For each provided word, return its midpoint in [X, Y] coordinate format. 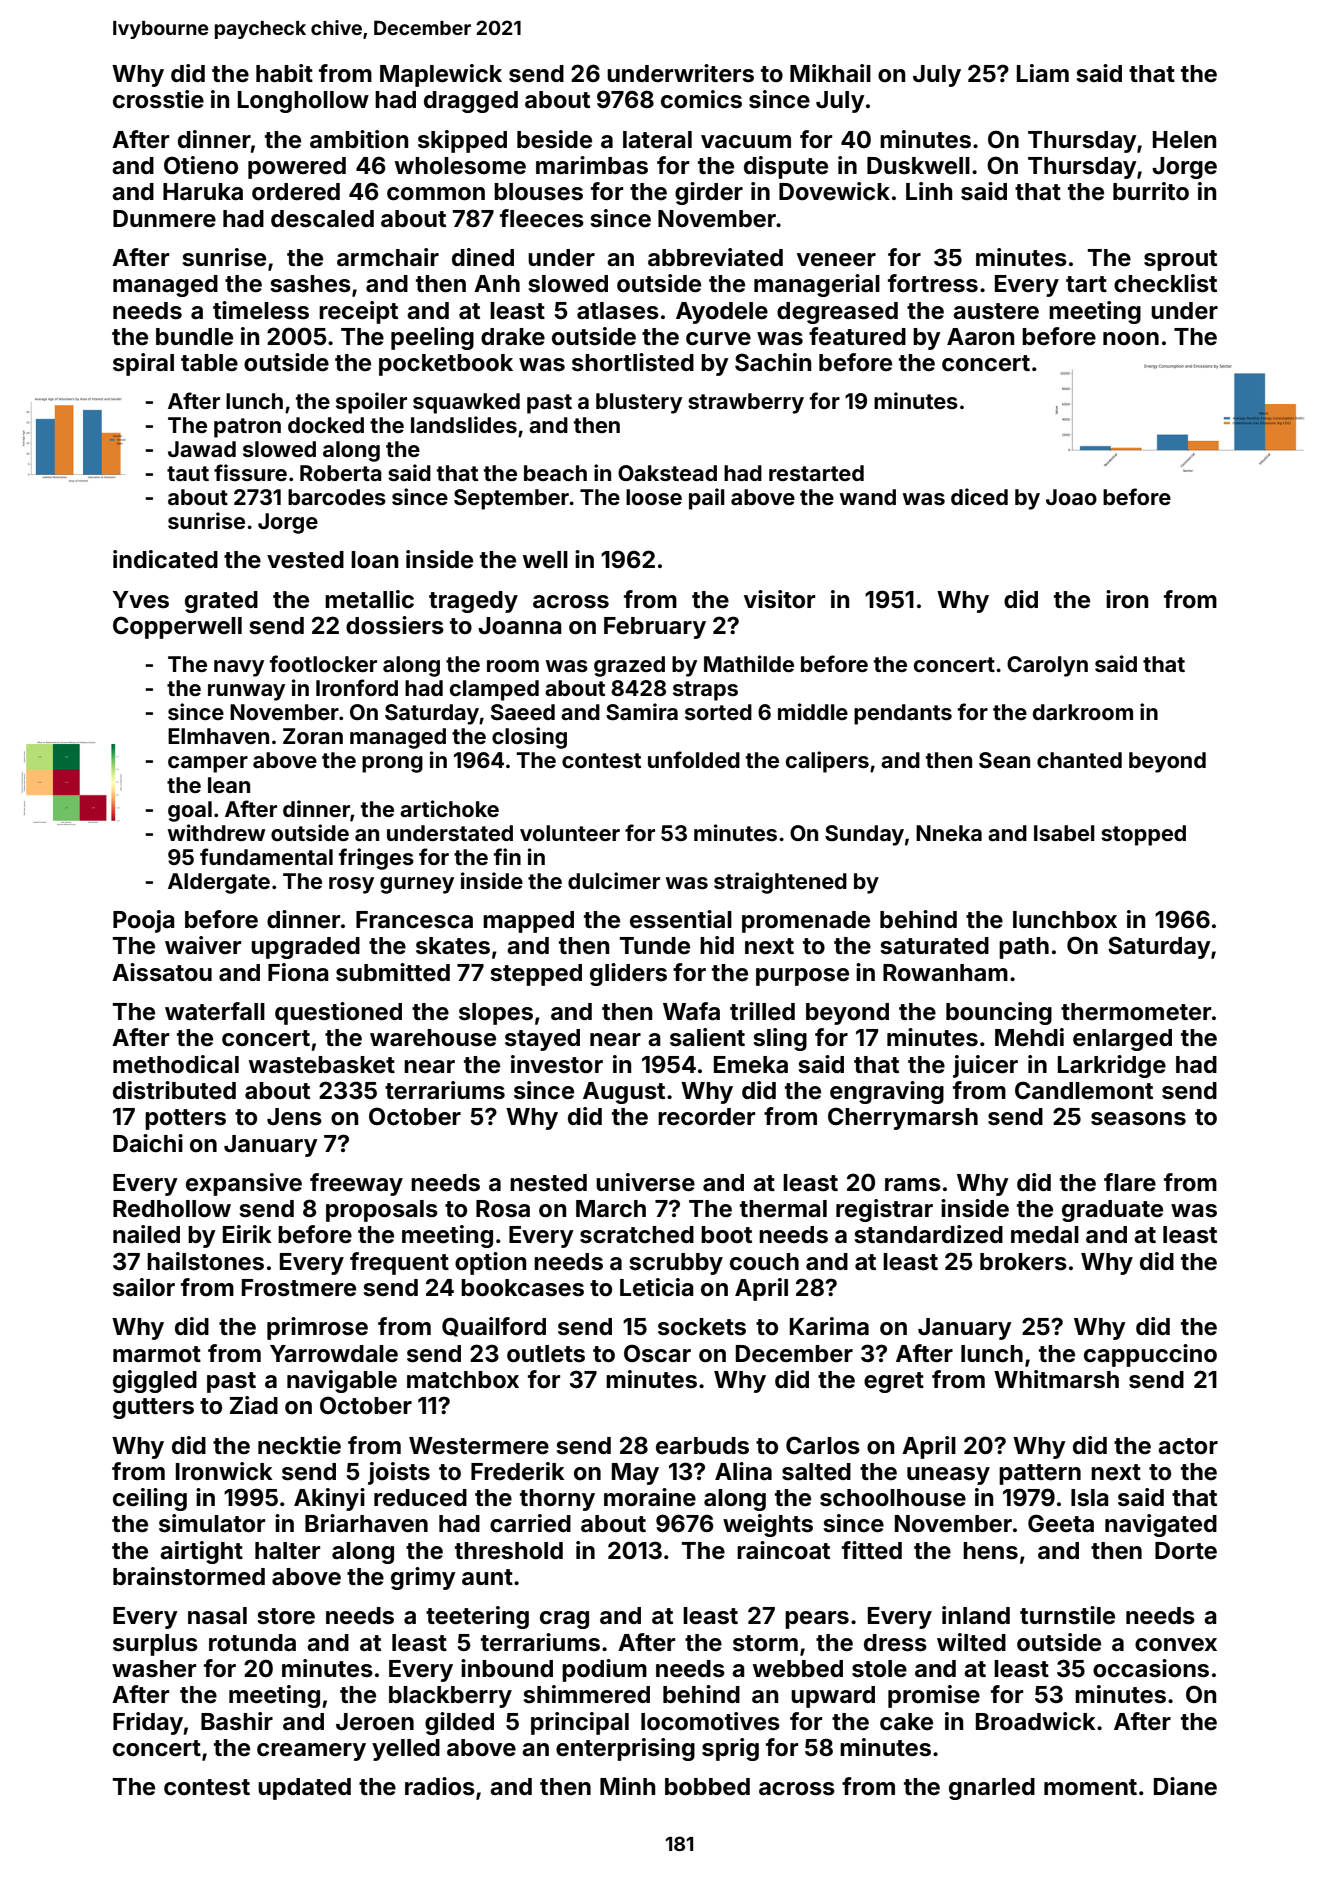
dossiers [395, 625]
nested [548, 1183]
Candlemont [1084, 1090]
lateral [657, 140]
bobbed [707, 1787]
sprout [1180, 260]
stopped [1143, 835]
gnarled [992, 1789]
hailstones [205, 1261]
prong [392, 764]
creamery [311, 1752]
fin [507, 856]
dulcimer [614, 880]
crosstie [158, 99]
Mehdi [1029, 1037]
